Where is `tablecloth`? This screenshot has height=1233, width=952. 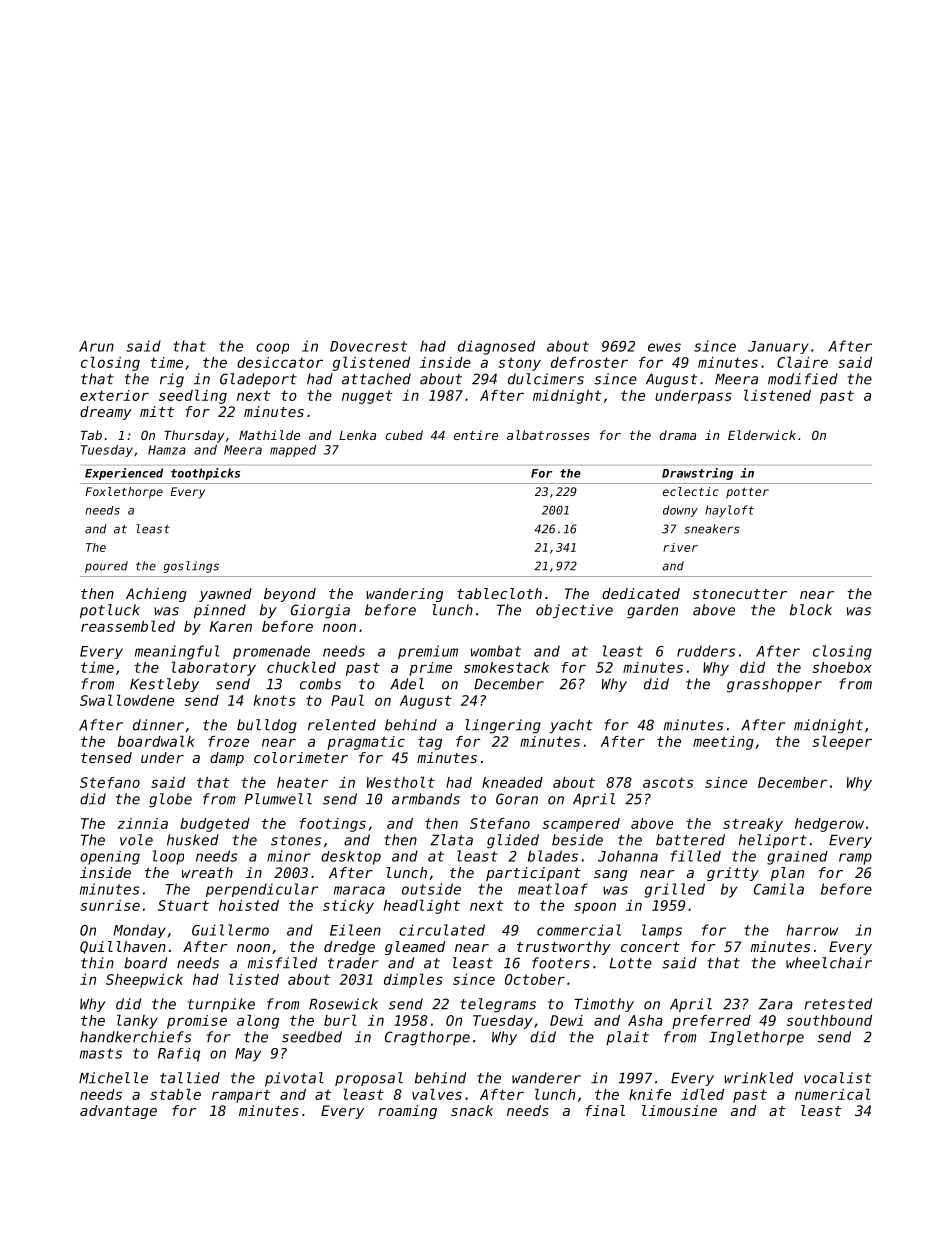 tablecloth is located at coordinates (499, 593).
